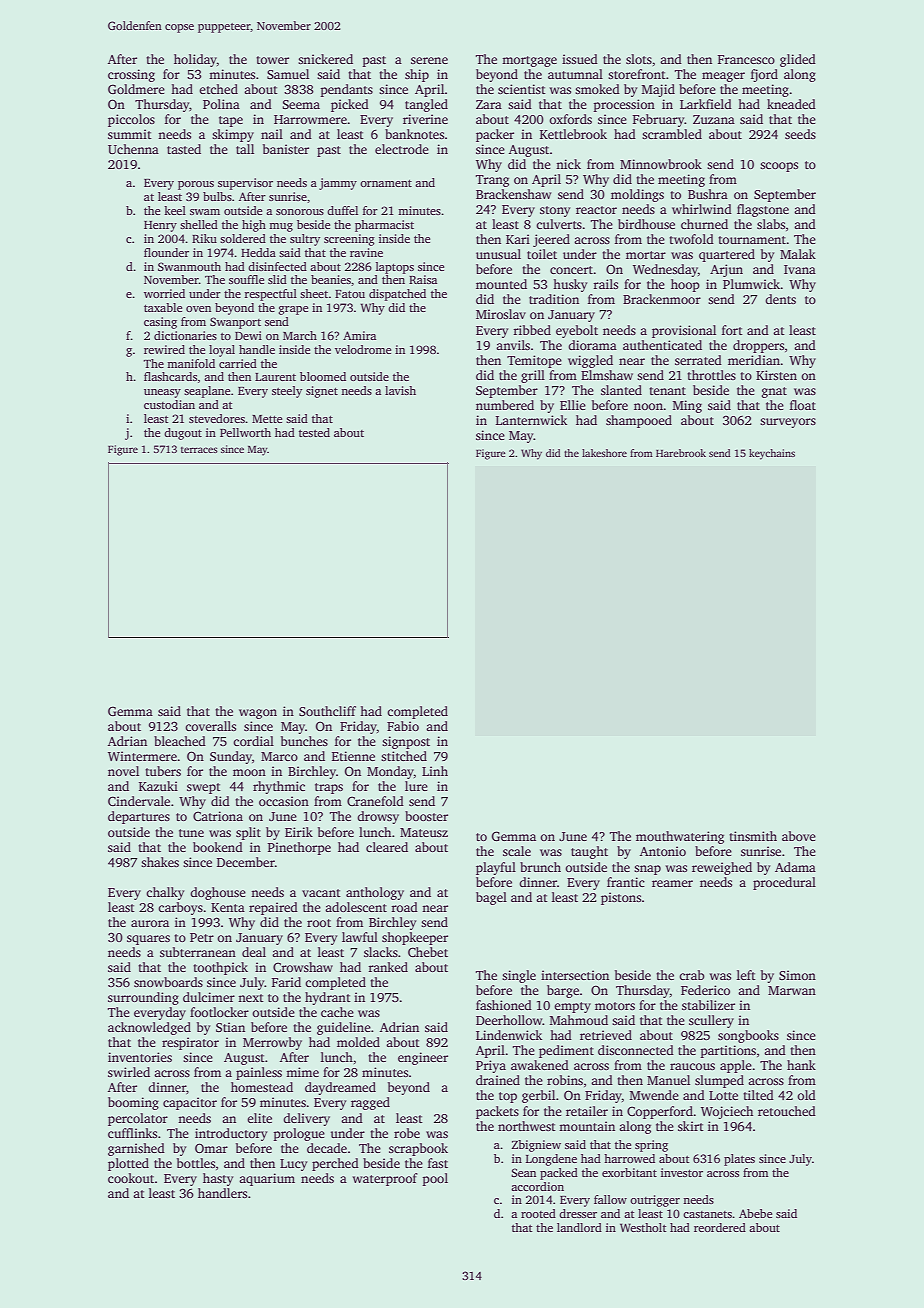  What do you see at coordinates (573, 134) in the screenshot?
I see `Kettlebrook` at bounding box center [573, 134].
